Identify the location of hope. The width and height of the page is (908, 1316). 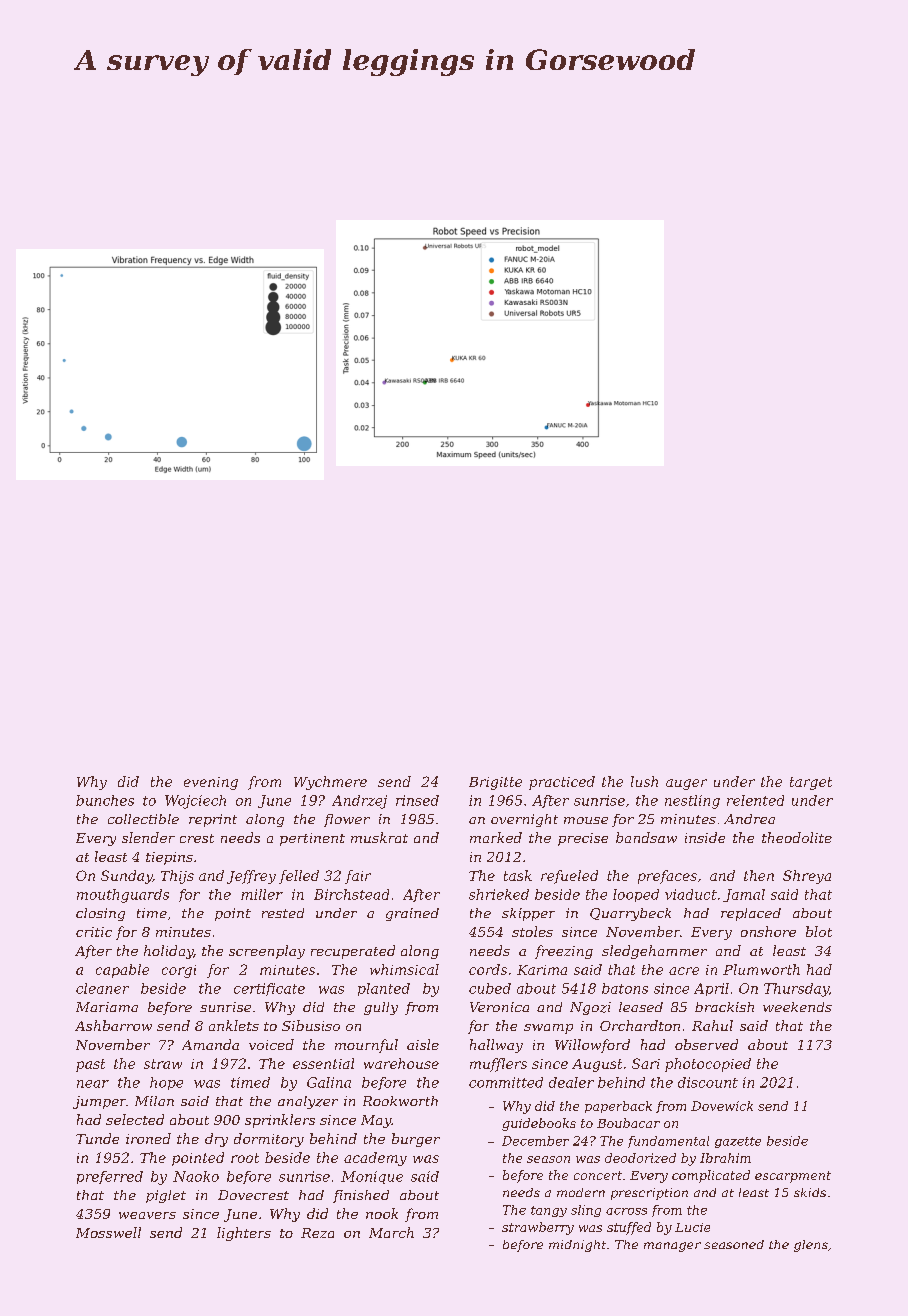
(166, 1083).
